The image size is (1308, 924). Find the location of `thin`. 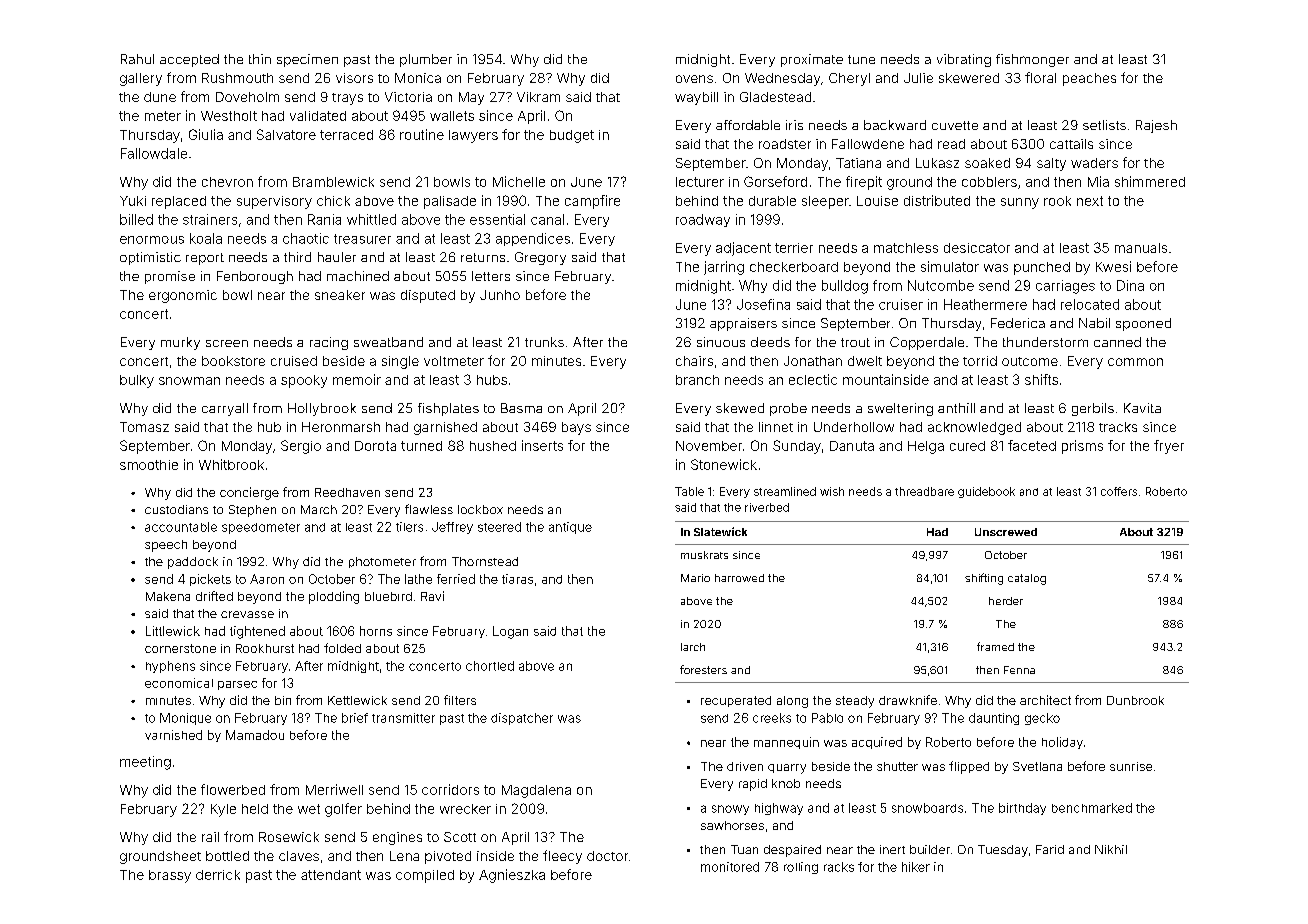

thin is located at coordinates (260, 59).
